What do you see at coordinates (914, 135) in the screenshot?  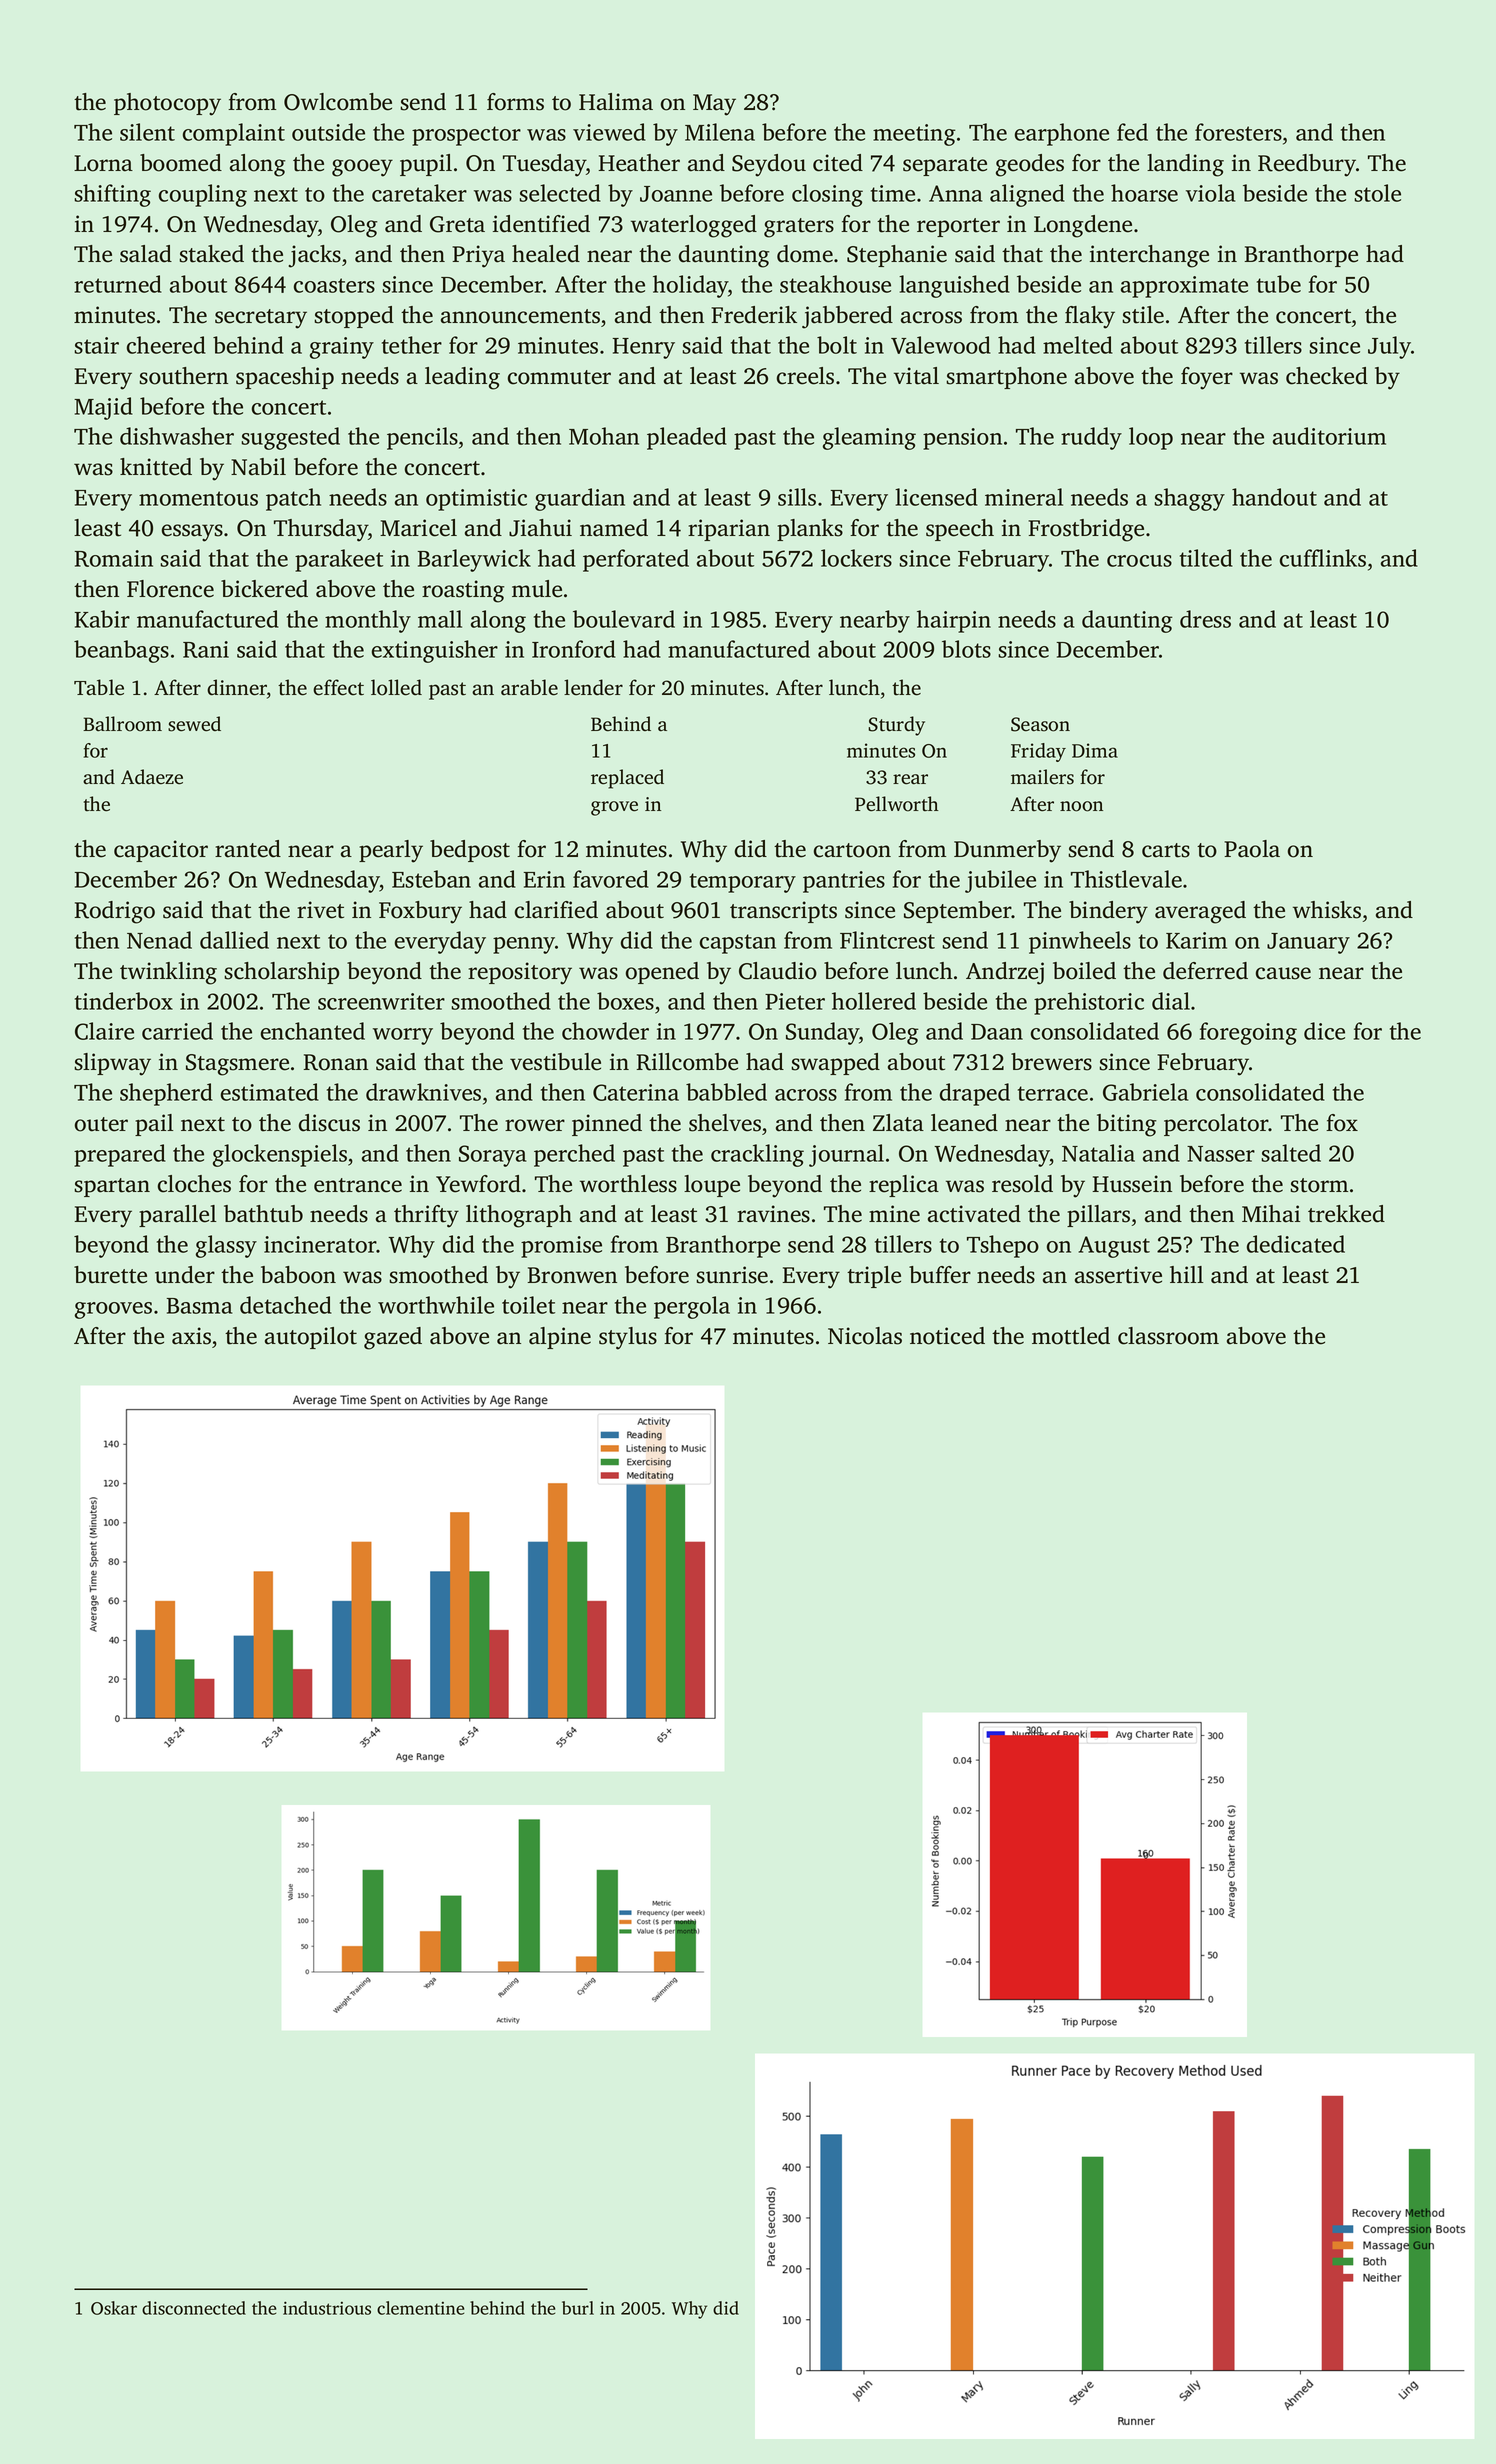 I see `meeting` at bounding box center [914, 135].
